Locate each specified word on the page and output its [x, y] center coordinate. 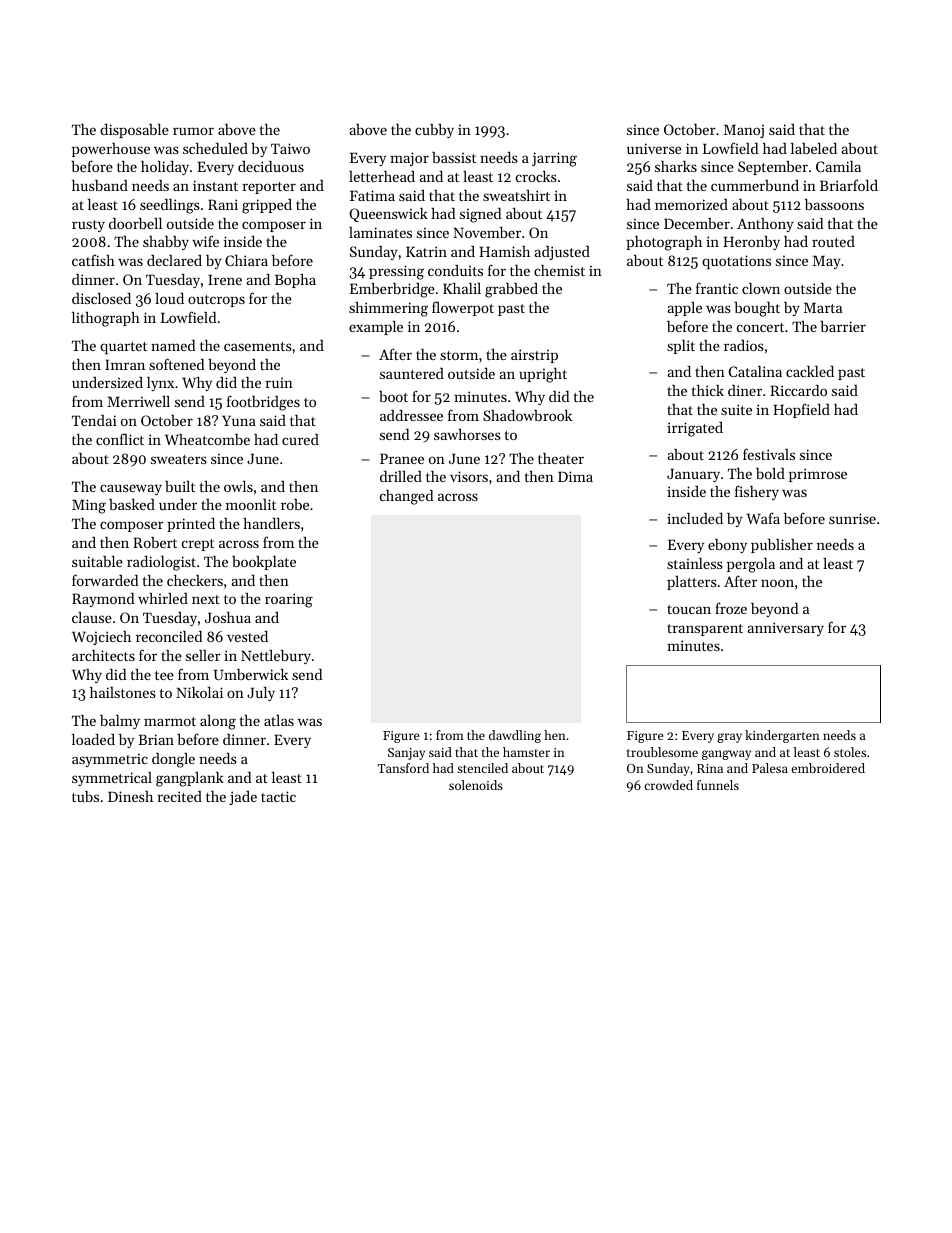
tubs [85, 796]
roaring [289, 600]
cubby [434, 131]
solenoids [476, 785]
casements [258, 346]
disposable [134, 131]
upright [543, 375]
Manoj [744, 131]
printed [191, 525]
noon [777, 583]
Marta [823, 307]
